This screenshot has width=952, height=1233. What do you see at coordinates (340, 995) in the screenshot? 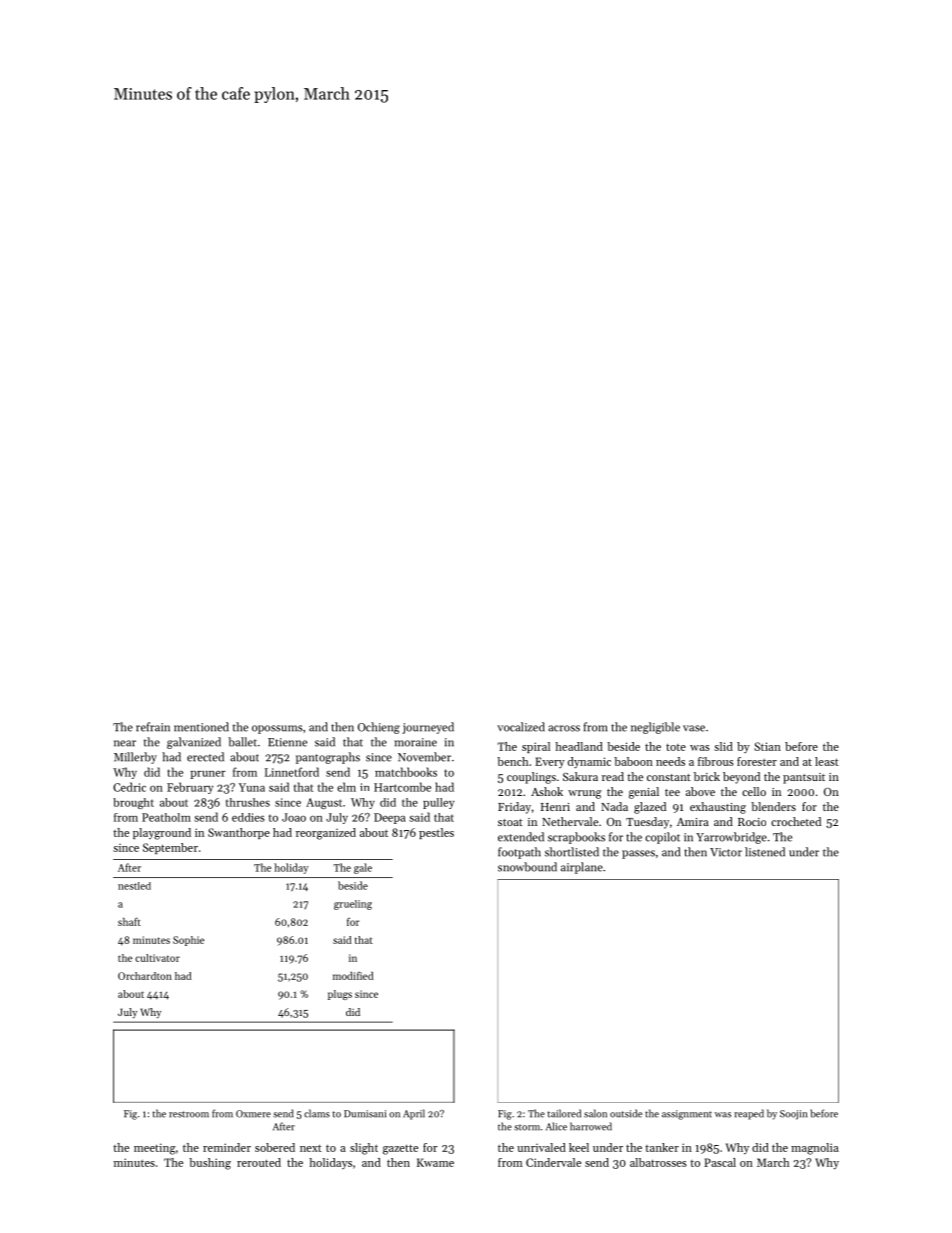
I see `plugs` at bounding box center [340, 995].
